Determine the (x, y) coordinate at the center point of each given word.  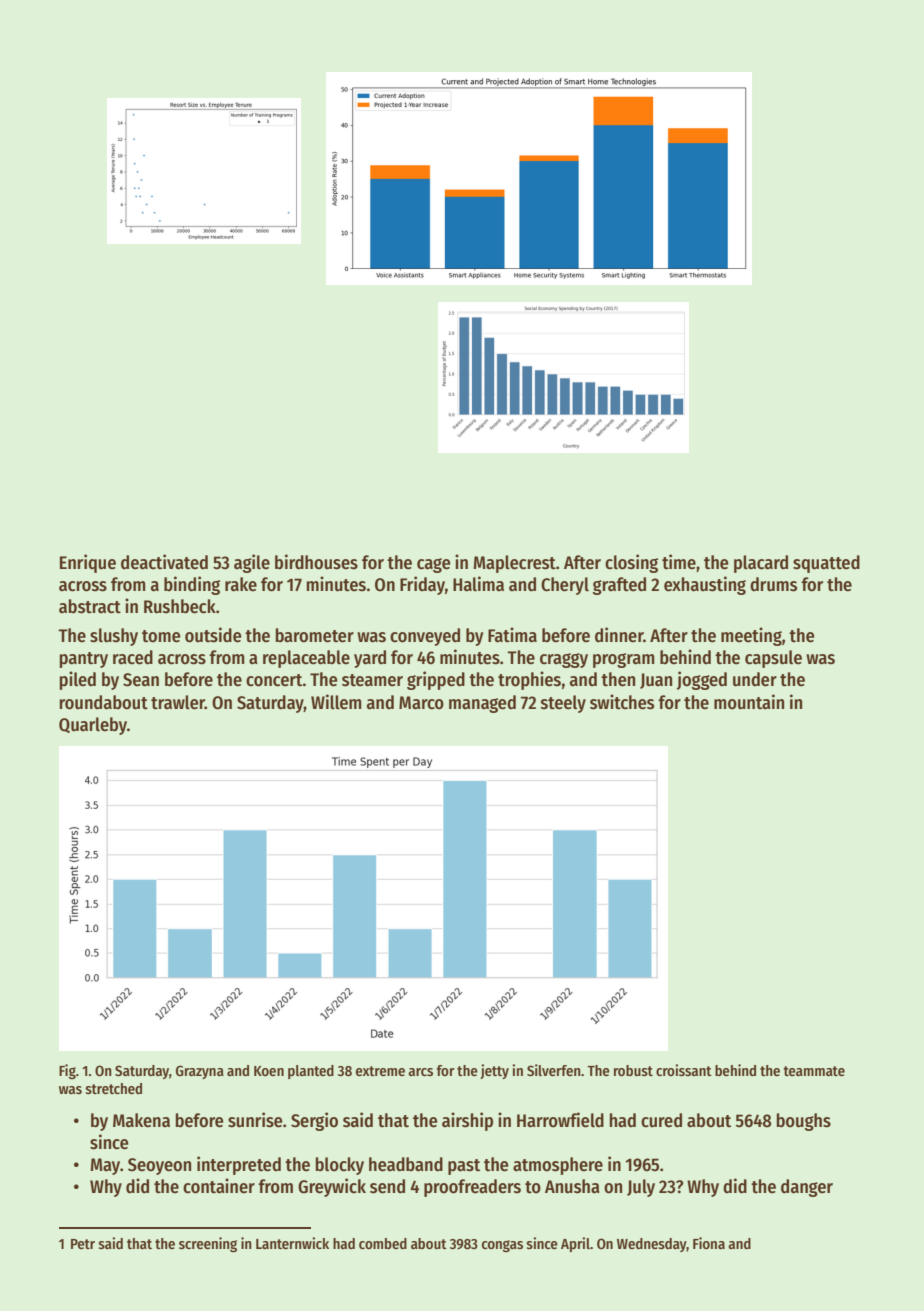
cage (433, 565)
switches (622, 702)
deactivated (164, 562)
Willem (336, 702)
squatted (826, 564)
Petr (83, 1244)
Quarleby (93, 726)
